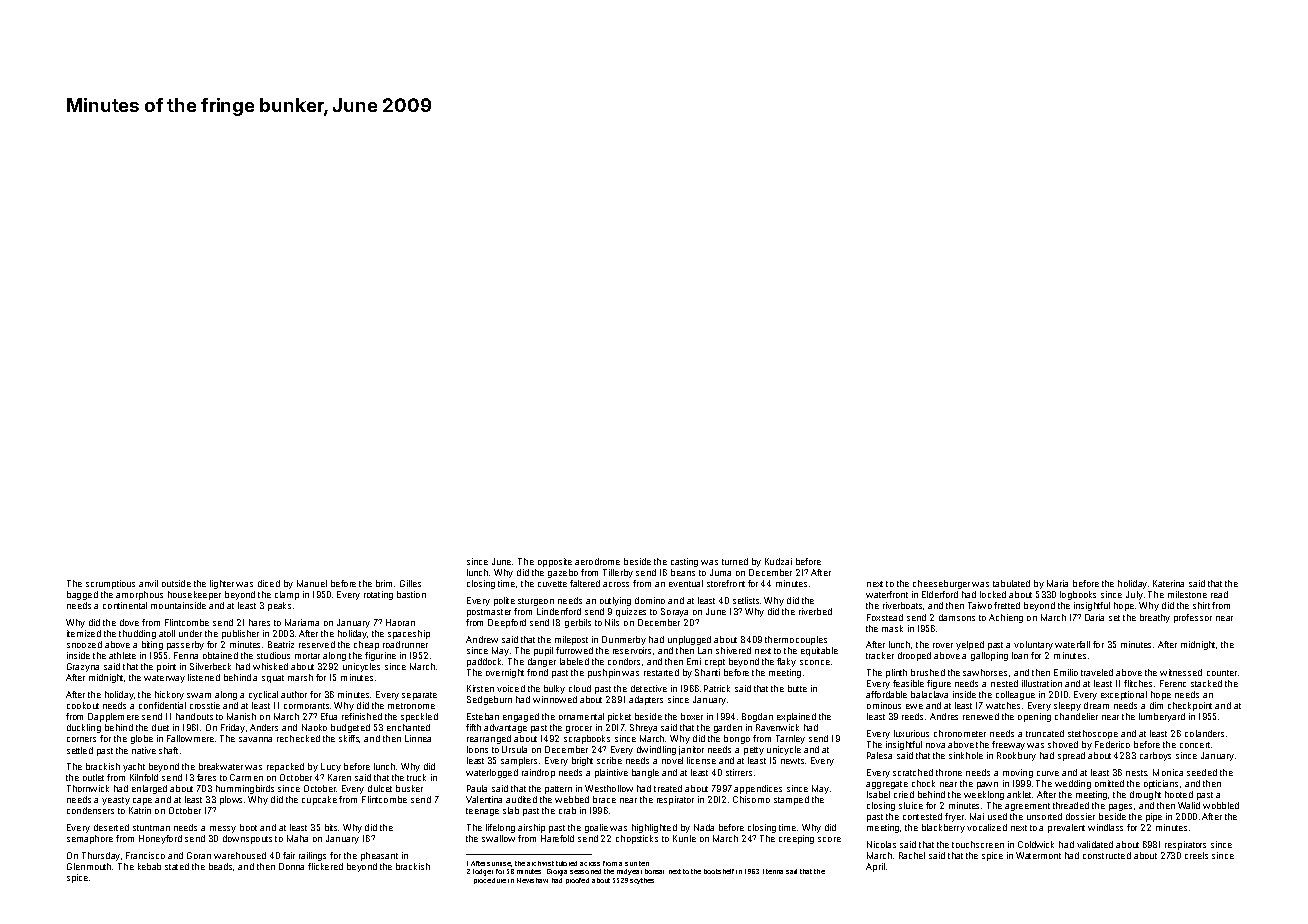 This document has width=1308, height=924. Describe the element at coordinates (1196, 855) in the document. I see `creels` at that location.
